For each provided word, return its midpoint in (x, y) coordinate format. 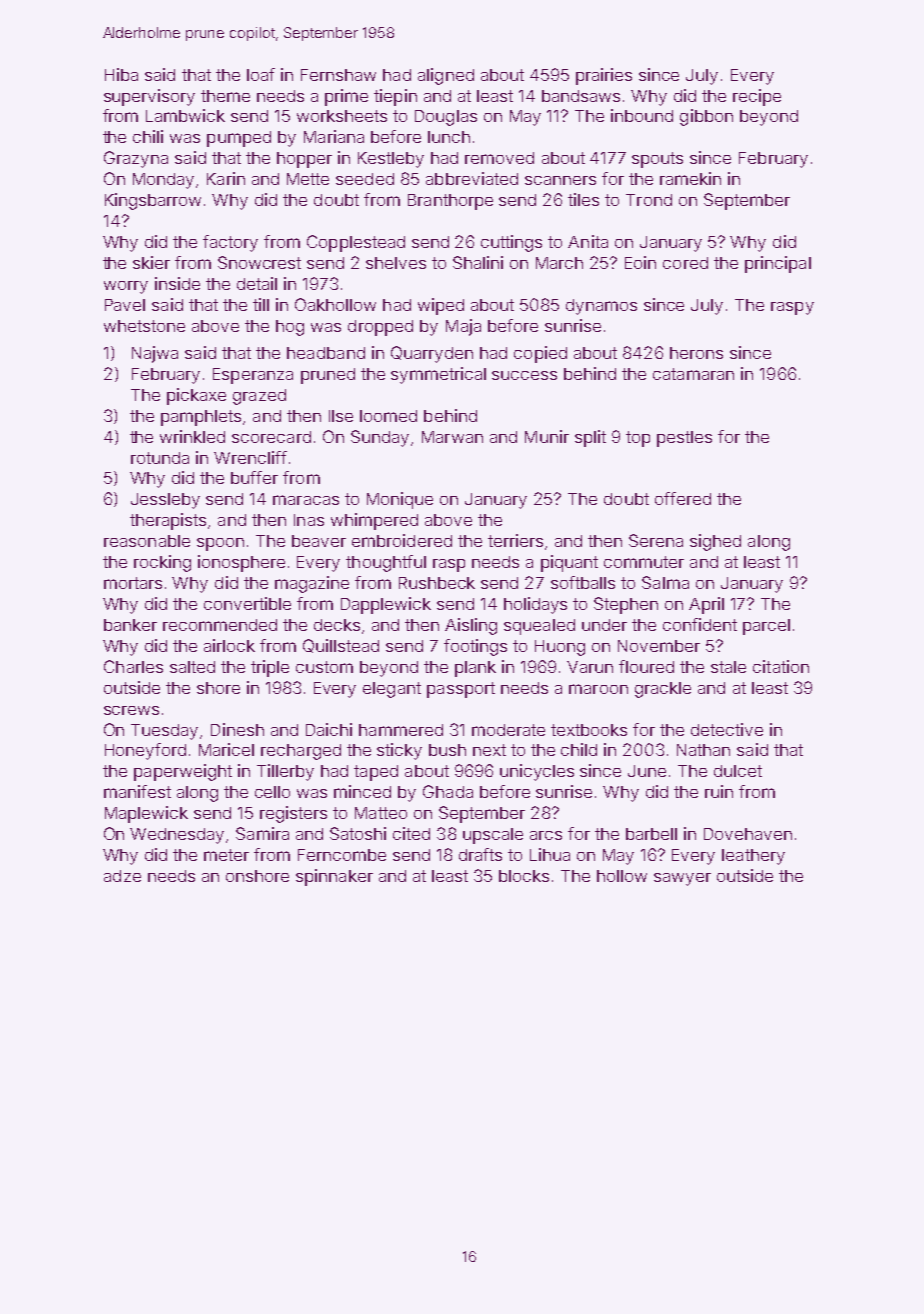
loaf (261, 74)
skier (151, 262)
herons (696, 353)
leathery (753, 857)
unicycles (537, 772)
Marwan (452, 437)
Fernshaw (338, 75)
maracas (306, 500)
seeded (365, 179)
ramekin (690, 178)
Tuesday (164, 732)
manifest (137, 791)
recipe (757, 97)
